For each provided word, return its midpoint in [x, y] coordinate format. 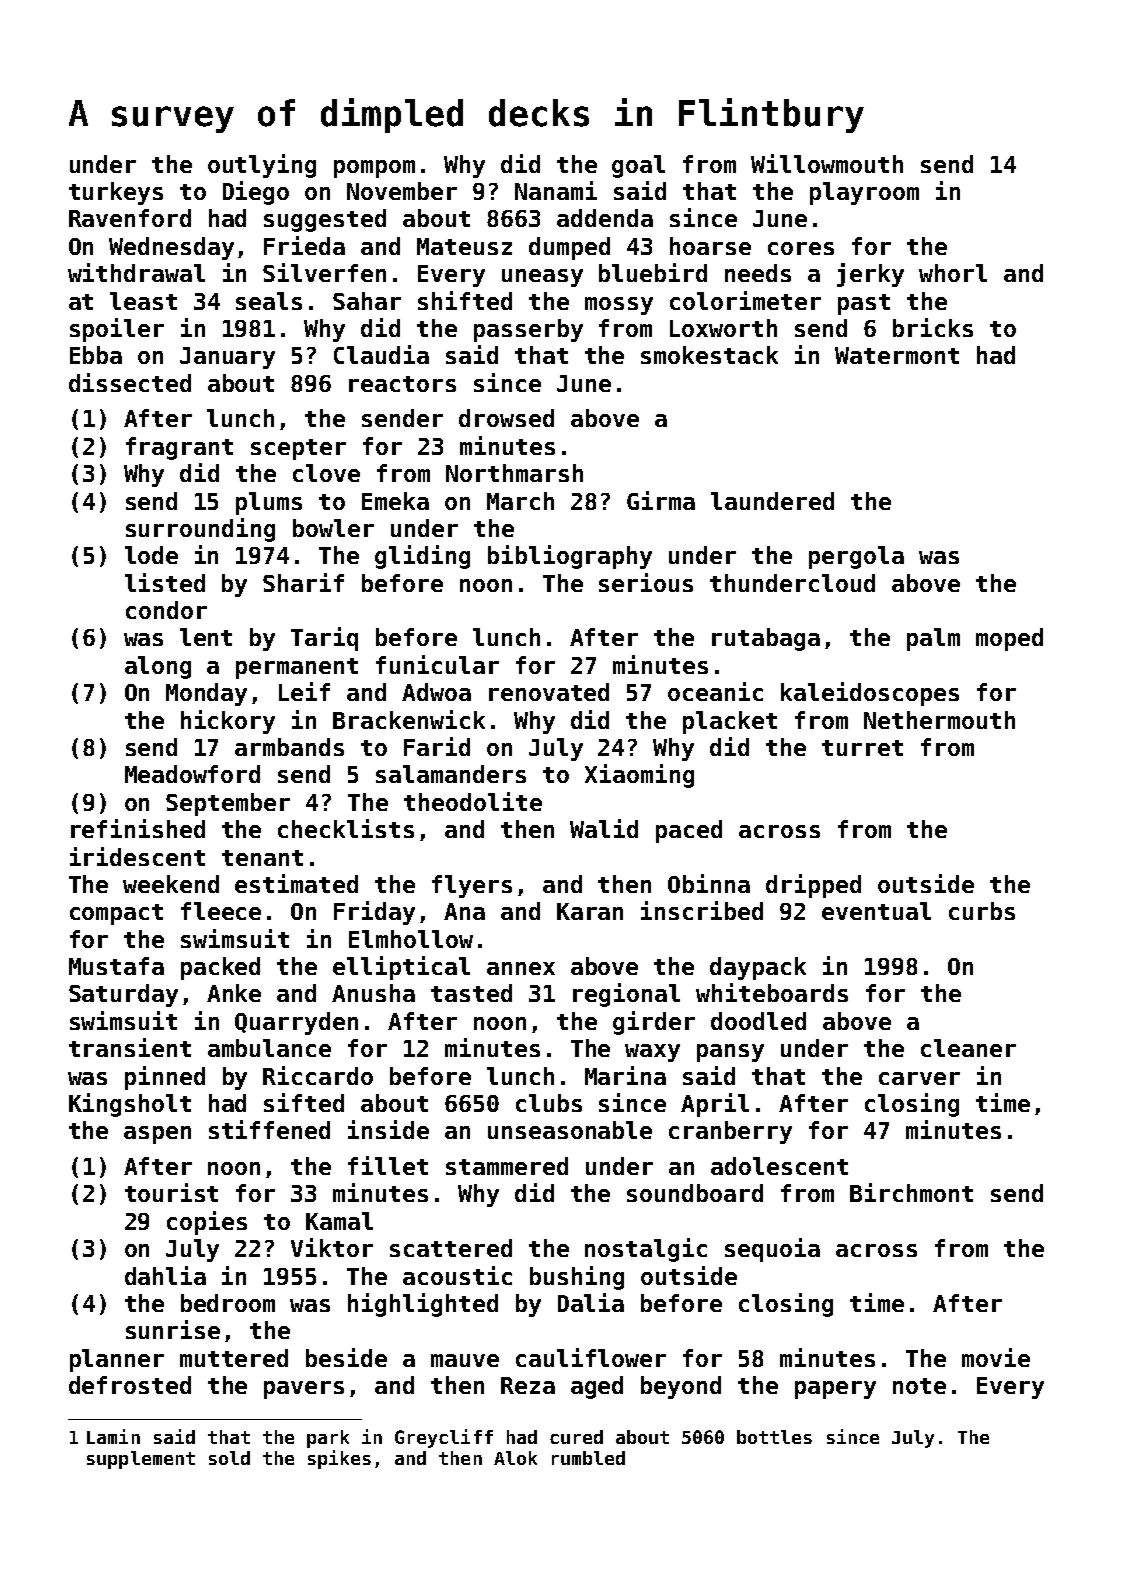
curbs [982, 911]
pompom [374, 169]
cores [801, 248]
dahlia [165, 1275]
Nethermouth [939, 720]
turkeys [116, 193]
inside [388, 1129]
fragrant [179, 448]
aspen [157, 1135]
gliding [422, 557]
